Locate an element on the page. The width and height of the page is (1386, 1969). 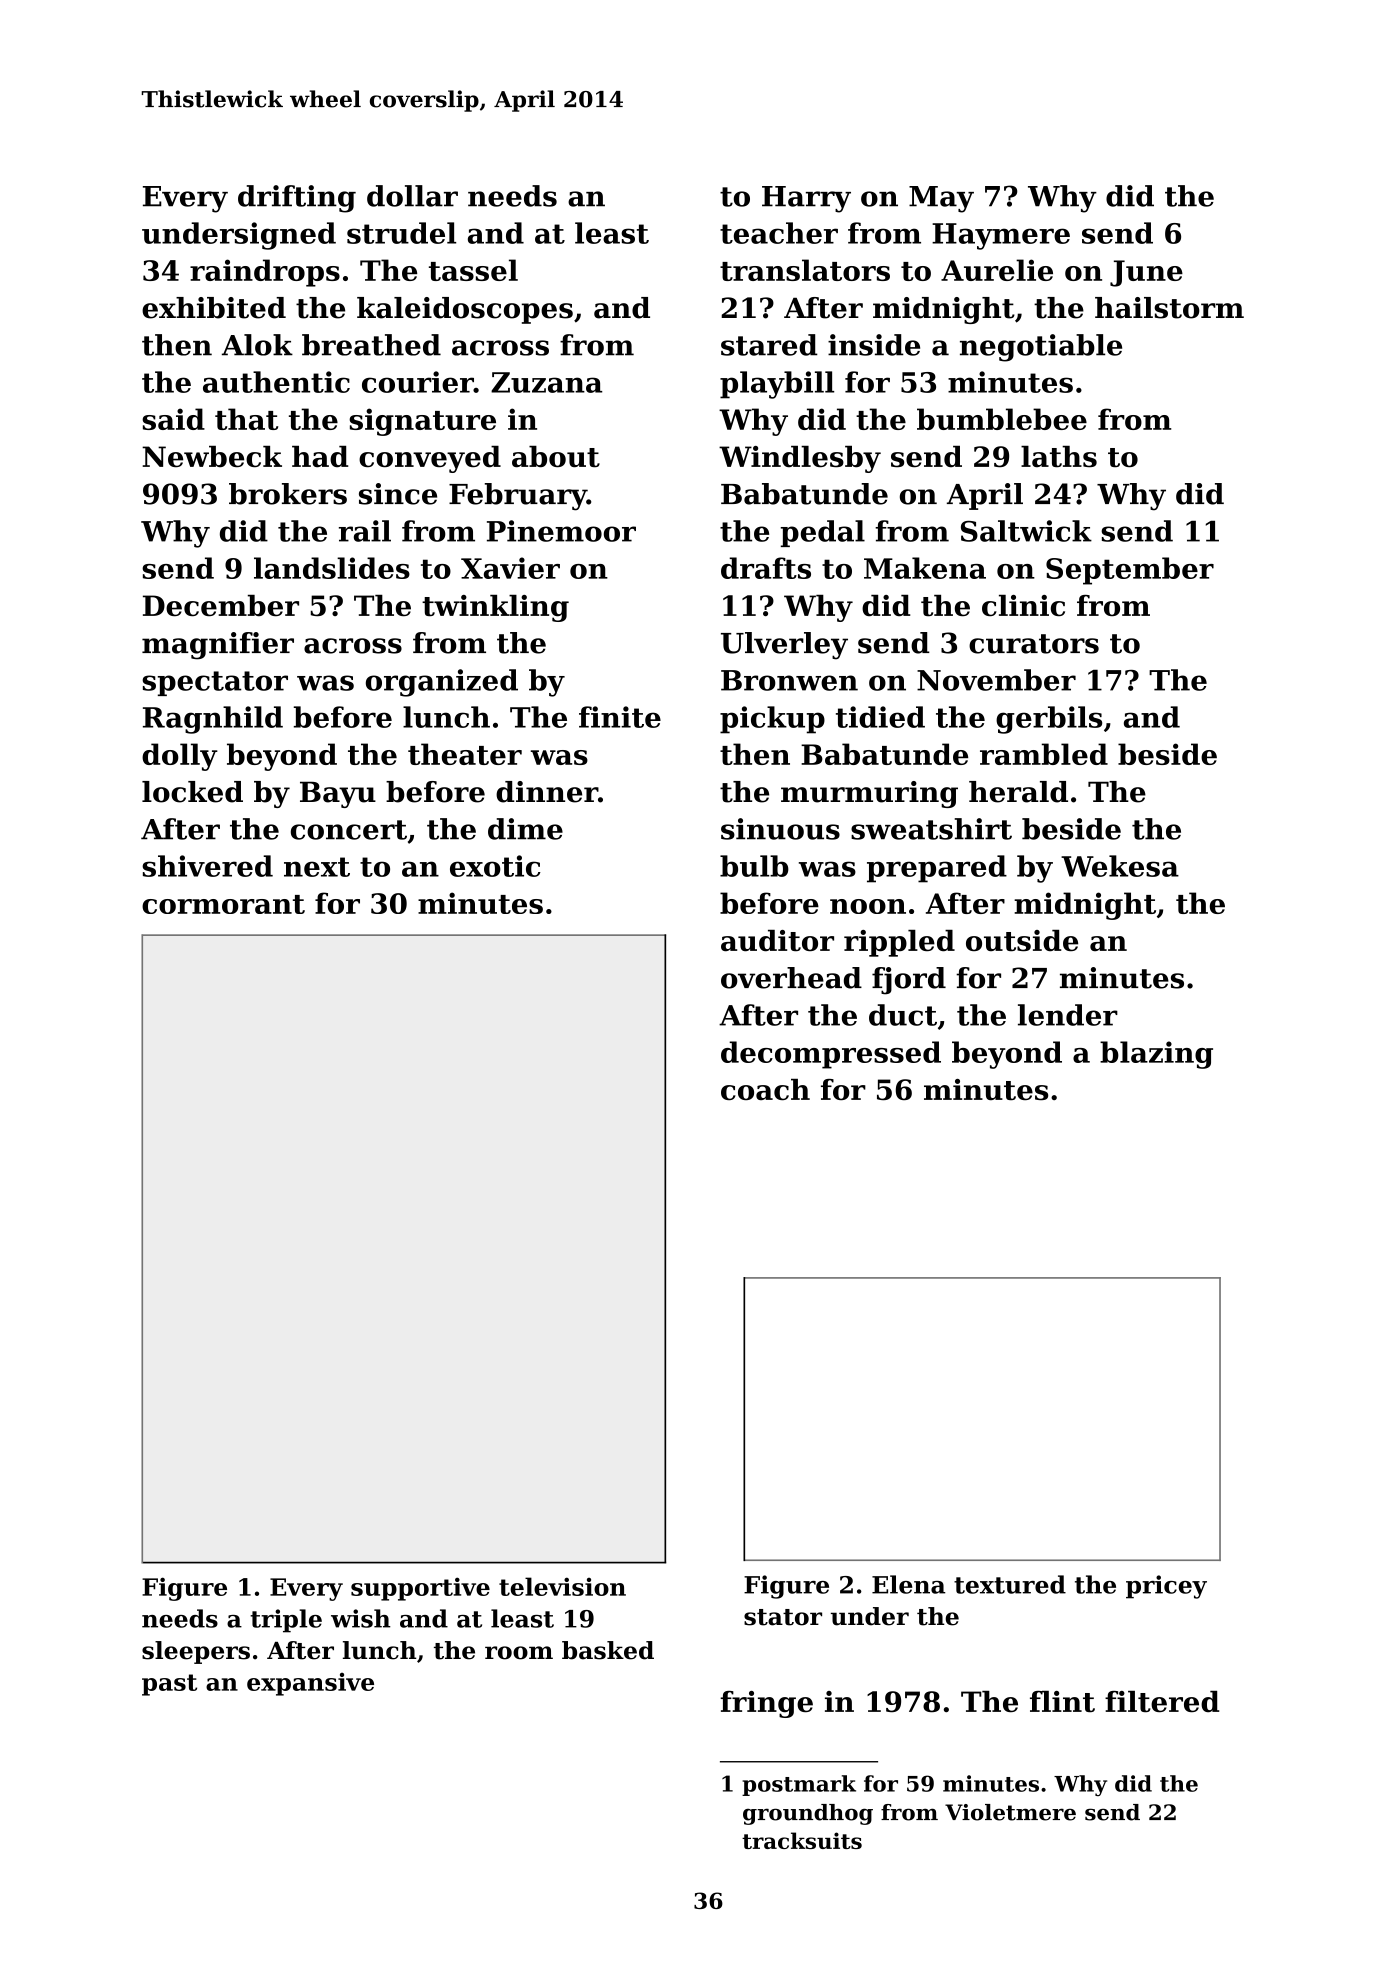
breathed is located at coordinates (371, 345).
